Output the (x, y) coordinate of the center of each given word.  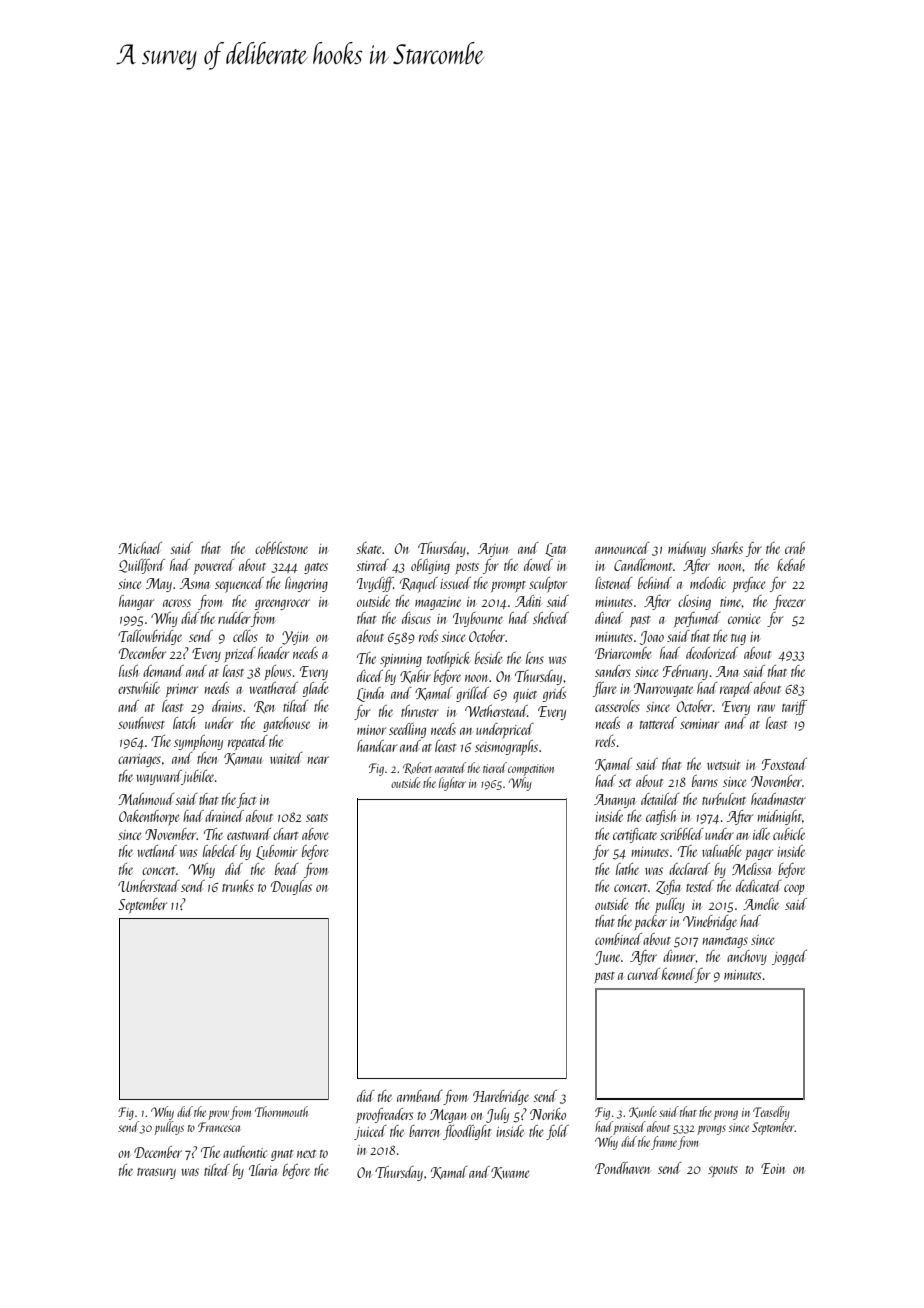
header (273, 653)
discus (416, 618)
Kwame (510, 1173)
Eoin (773, 1168)
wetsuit (723, 765)
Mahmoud (146, 799)
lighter (452, 784)
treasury (156, 1173)
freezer (789, 602)
